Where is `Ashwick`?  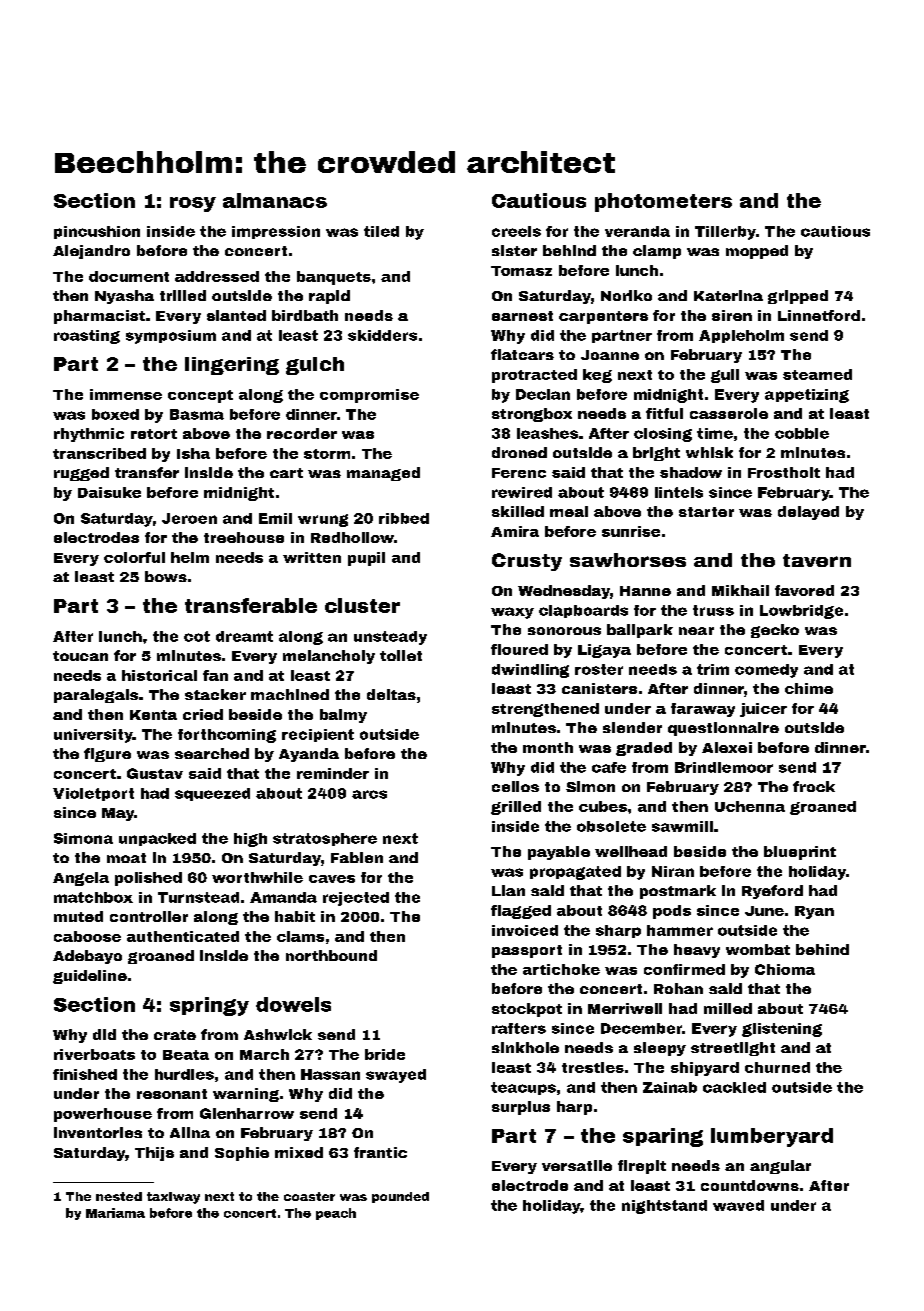
Ashwick is located at coordinates (278, 1034).
